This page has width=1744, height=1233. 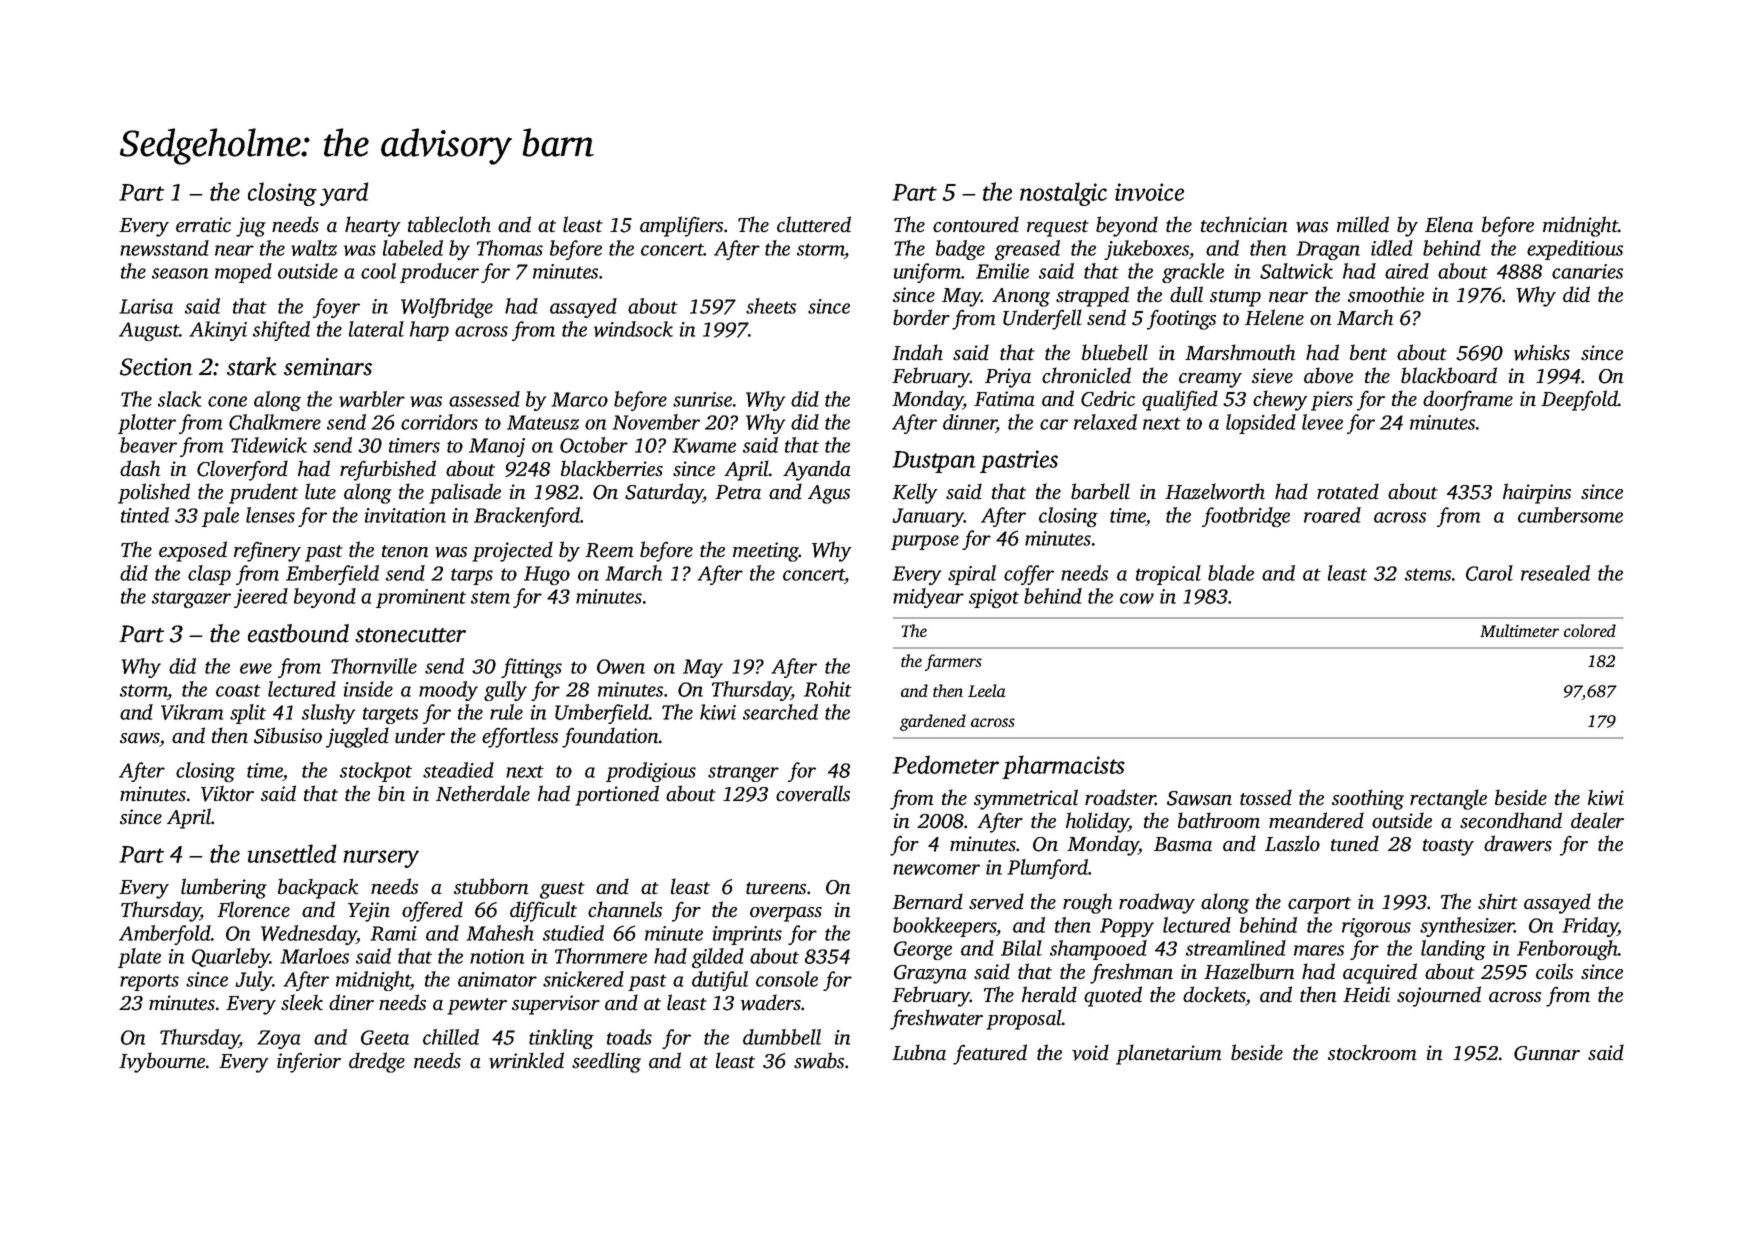 What do you see at coordinates (1332, 401) in the page?
I see `piers` at bounding box center [1332, 401].
